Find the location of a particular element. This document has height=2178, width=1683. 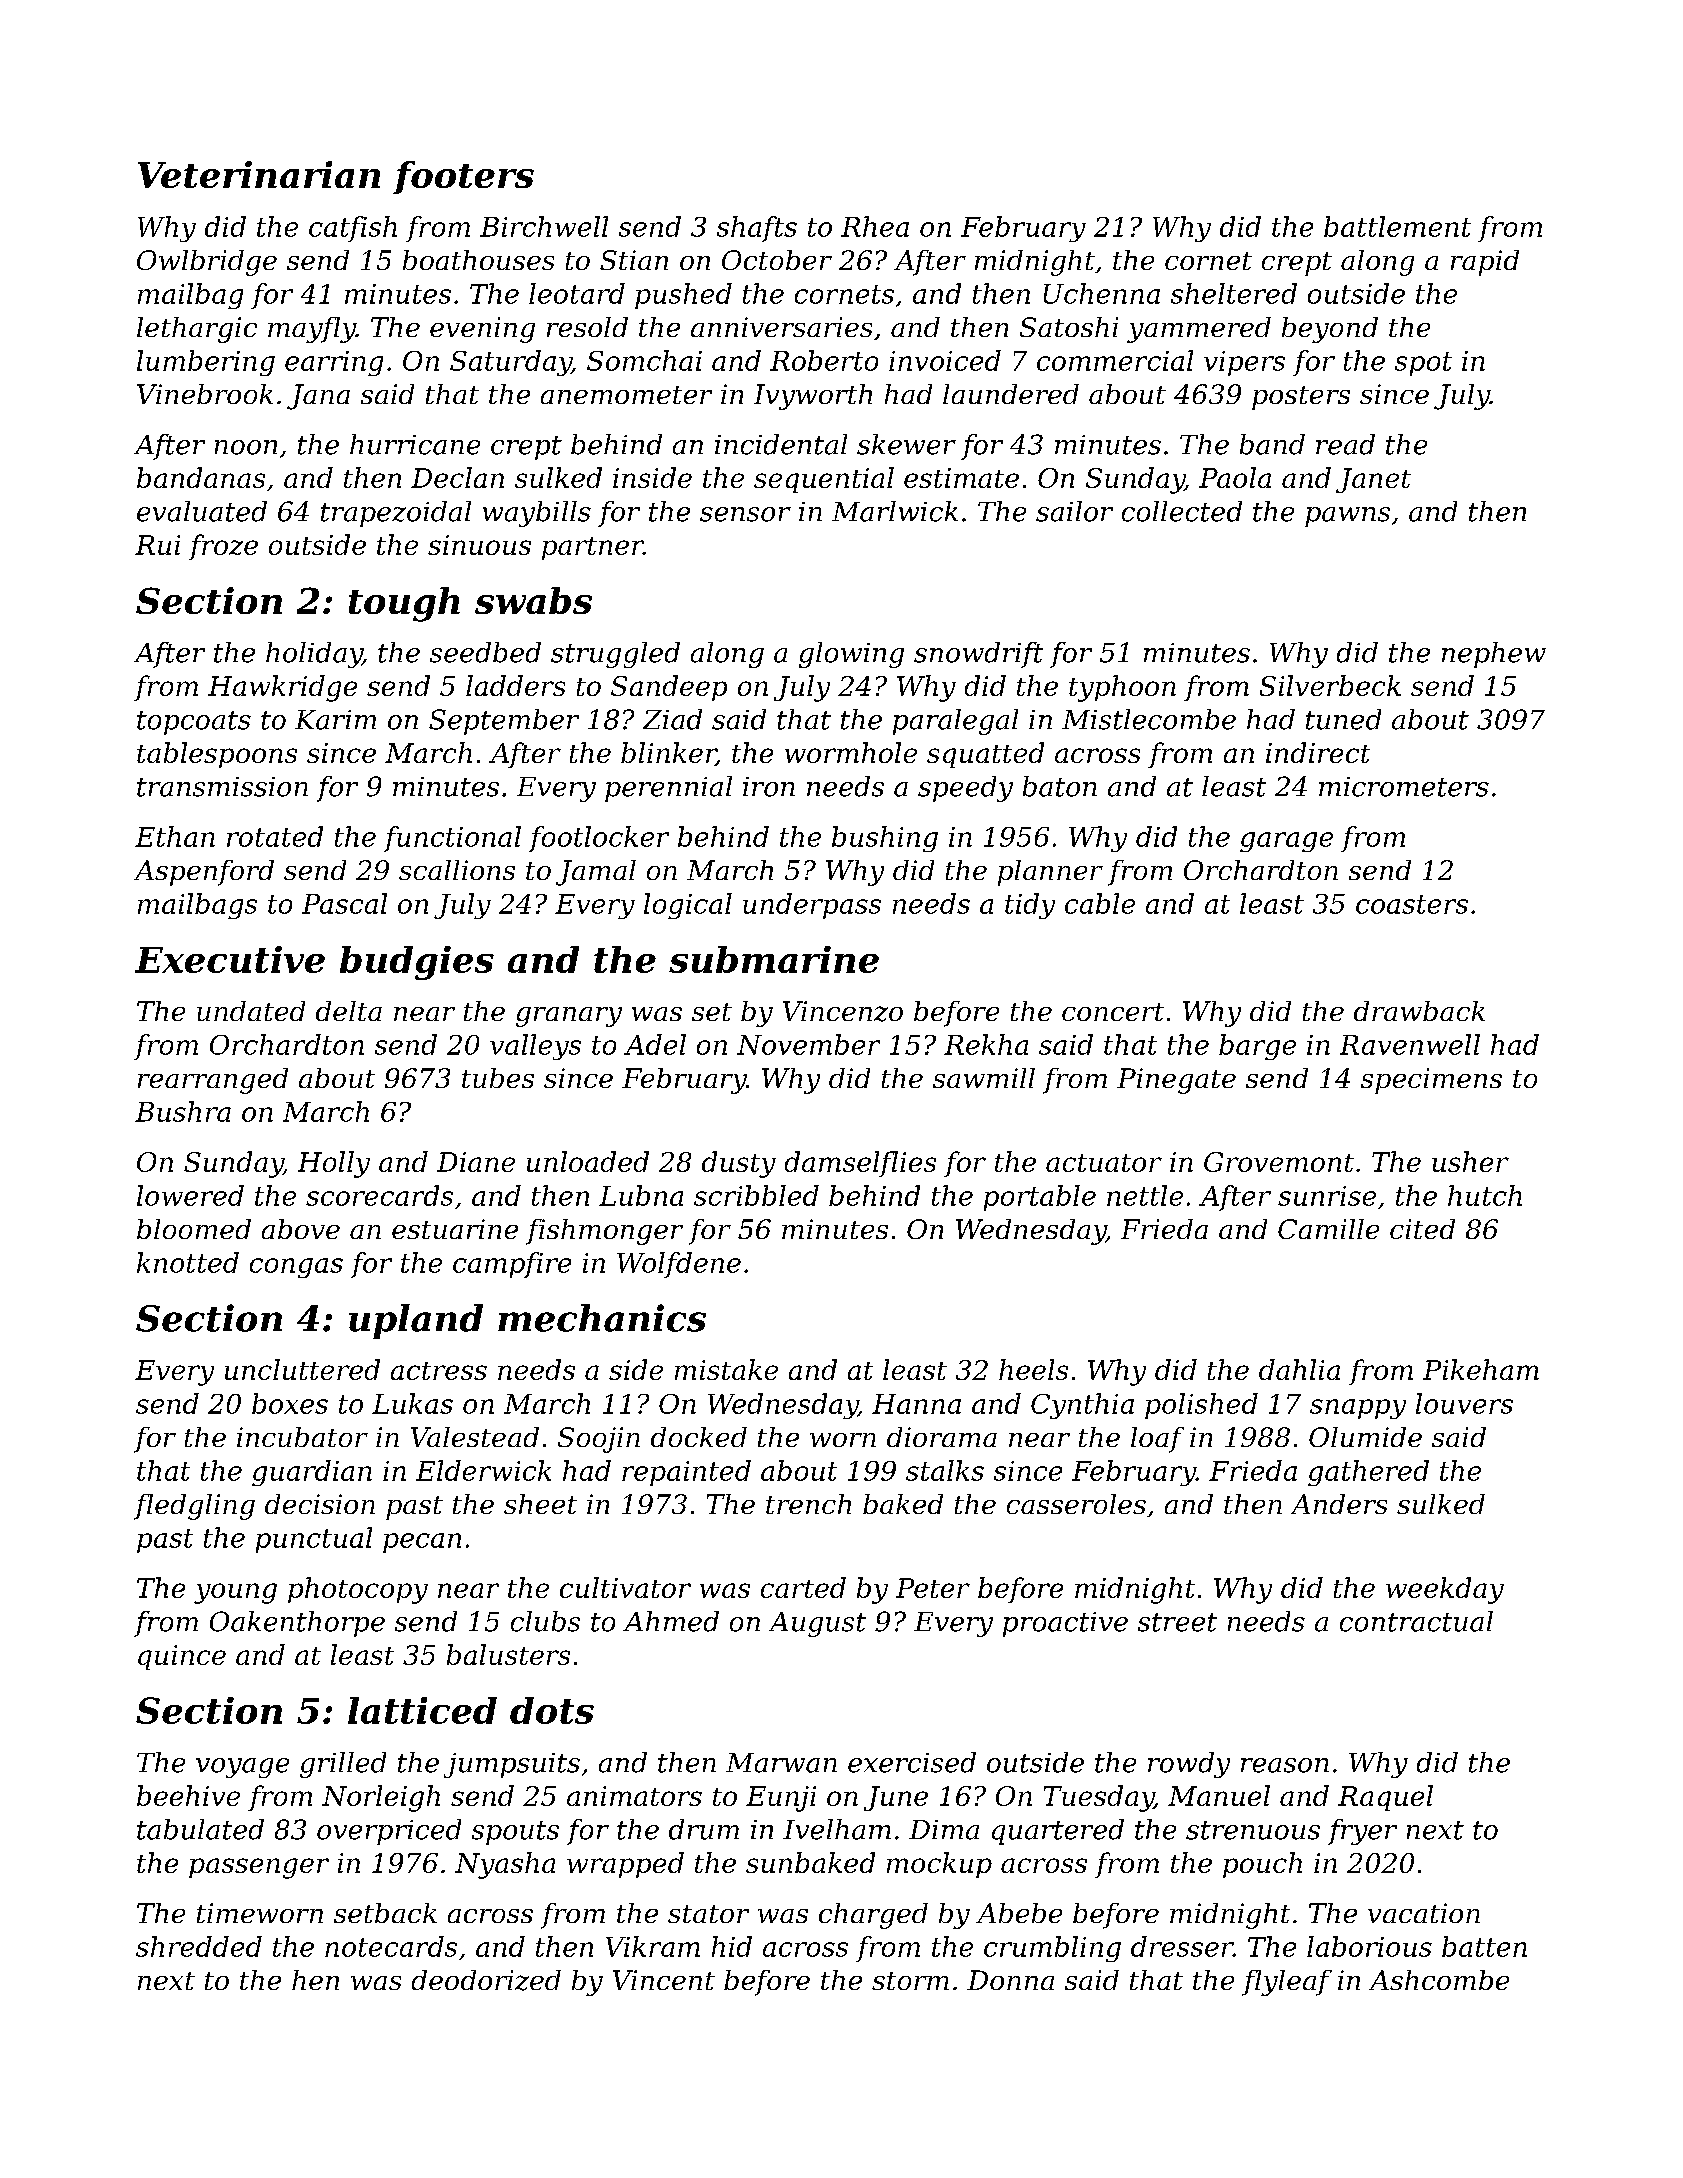

Grovemont is located at coordinates (1279, 1162).
